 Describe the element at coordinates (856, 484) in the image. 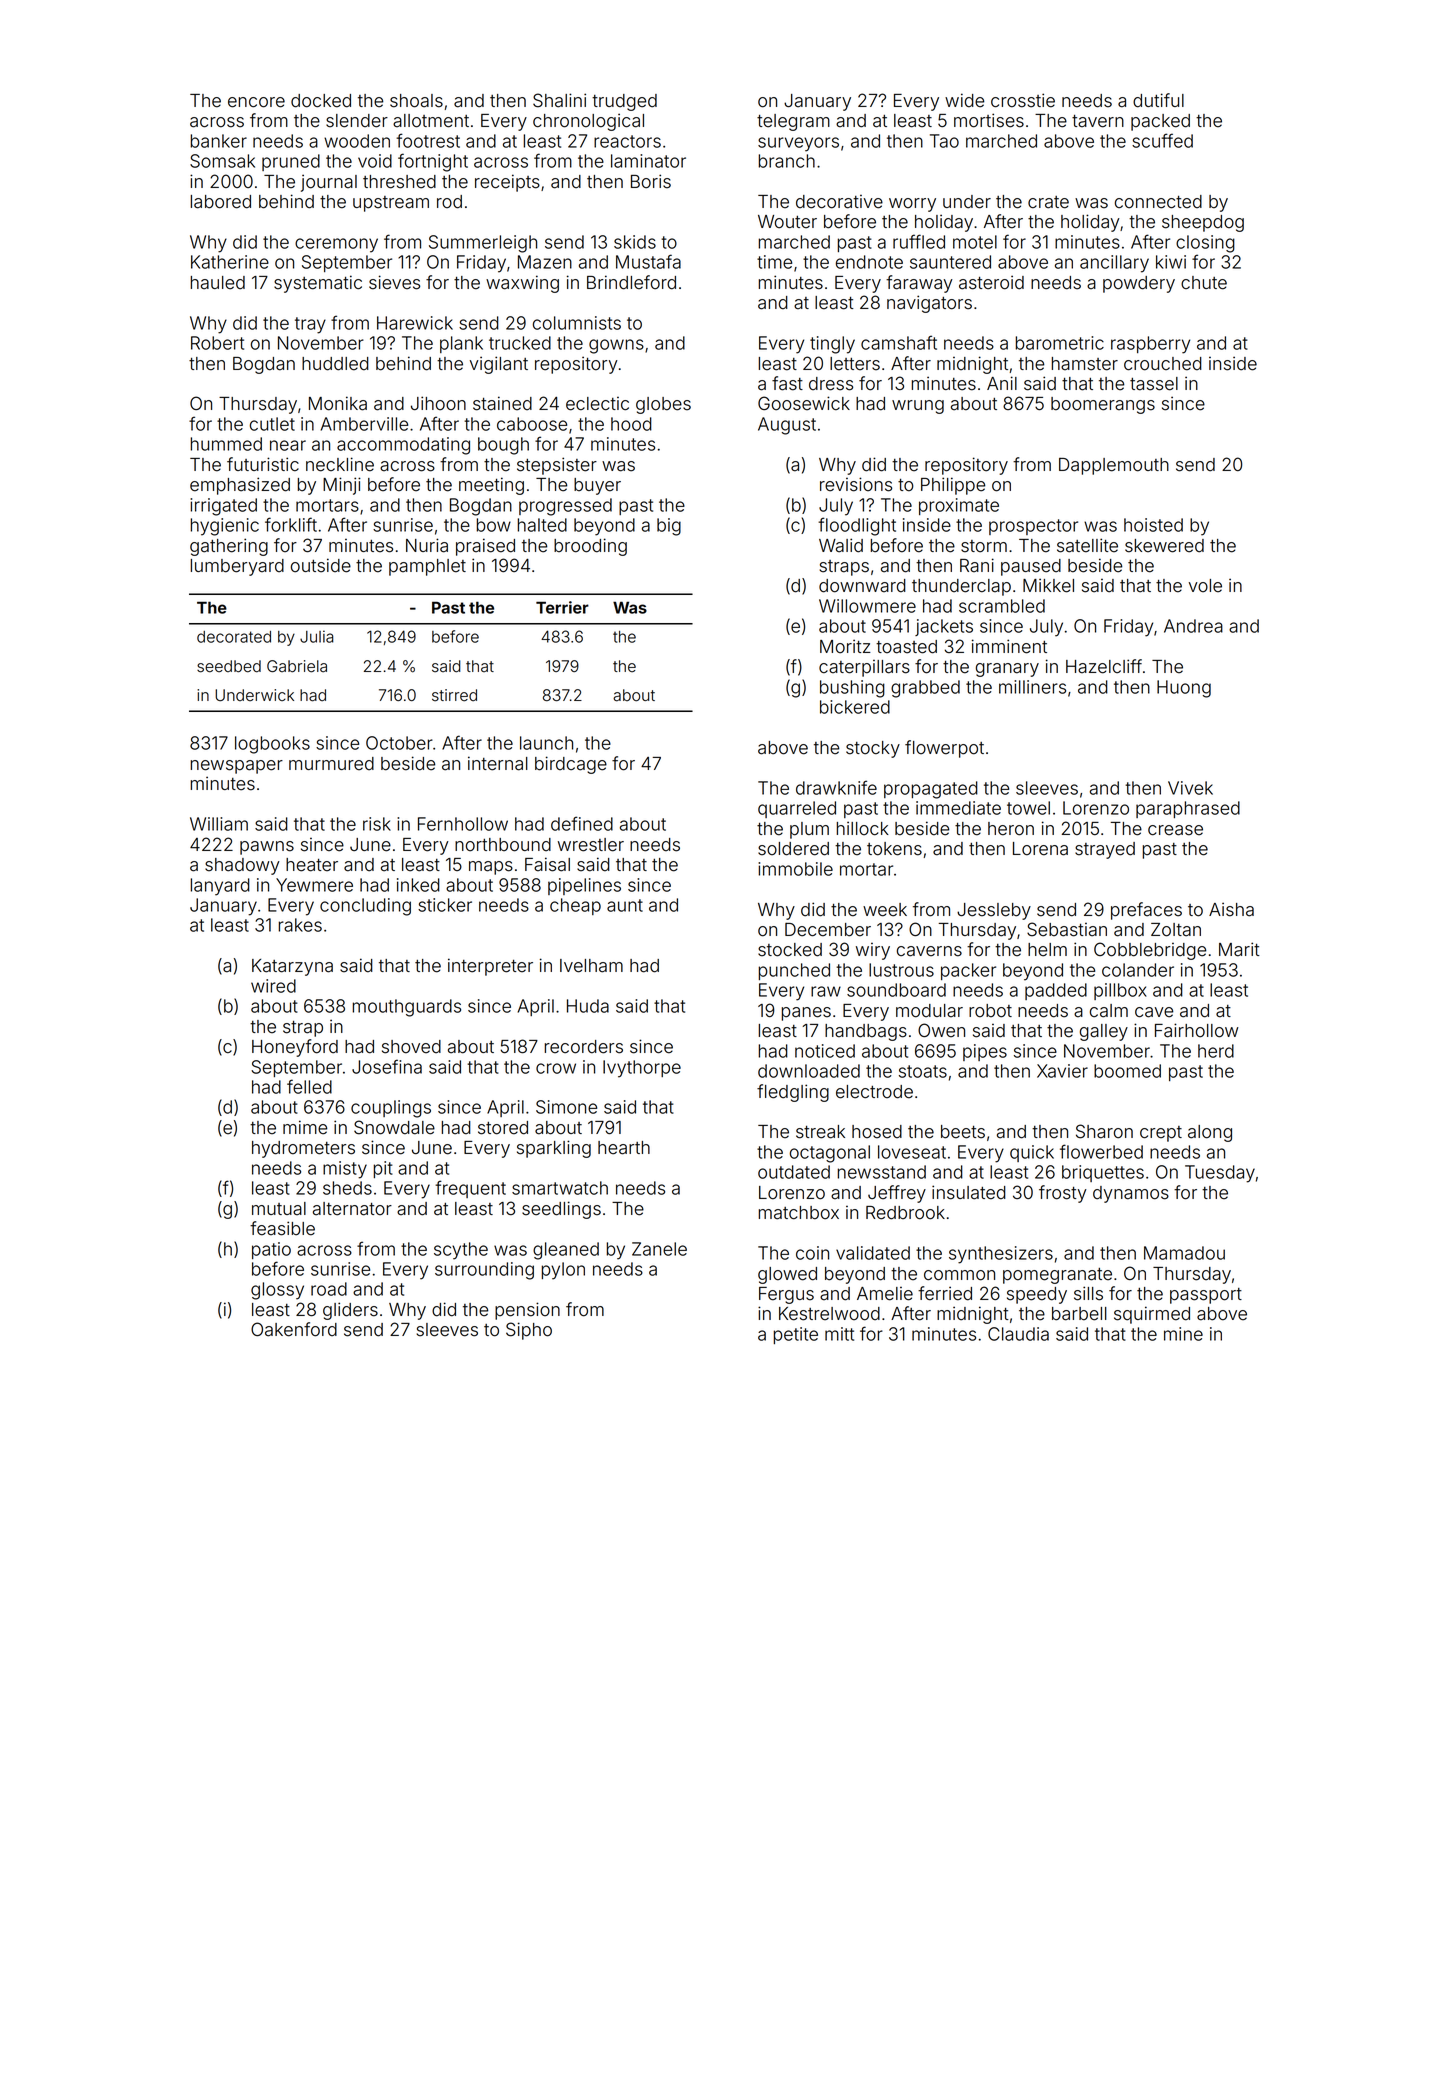

I see `revisions` at that location.
